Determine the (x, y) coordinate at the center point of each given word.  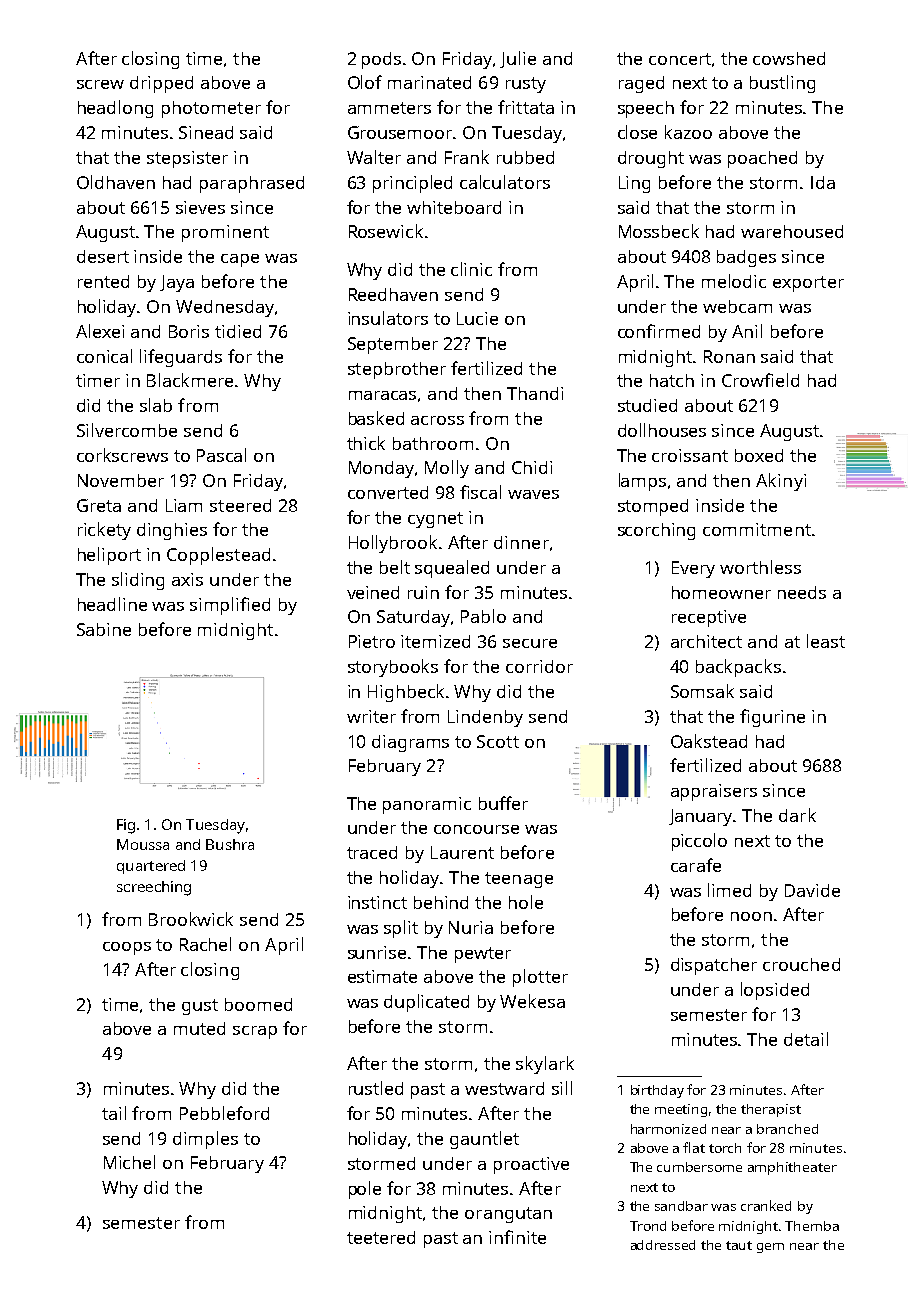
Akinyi (781, 482)
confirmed (659, 331)
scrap (255, 1032)
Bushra (230, 844)
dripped (161, 84)
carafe (696, 865)
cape (240, 260)
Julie (518, 59)
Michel (129, 1162)
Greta (99, 505)
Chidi (532, 467)
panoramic (427, 805)
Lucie (477, 318)
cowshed (789, 58)
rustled (376, 1088)
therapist (771, 1110)
